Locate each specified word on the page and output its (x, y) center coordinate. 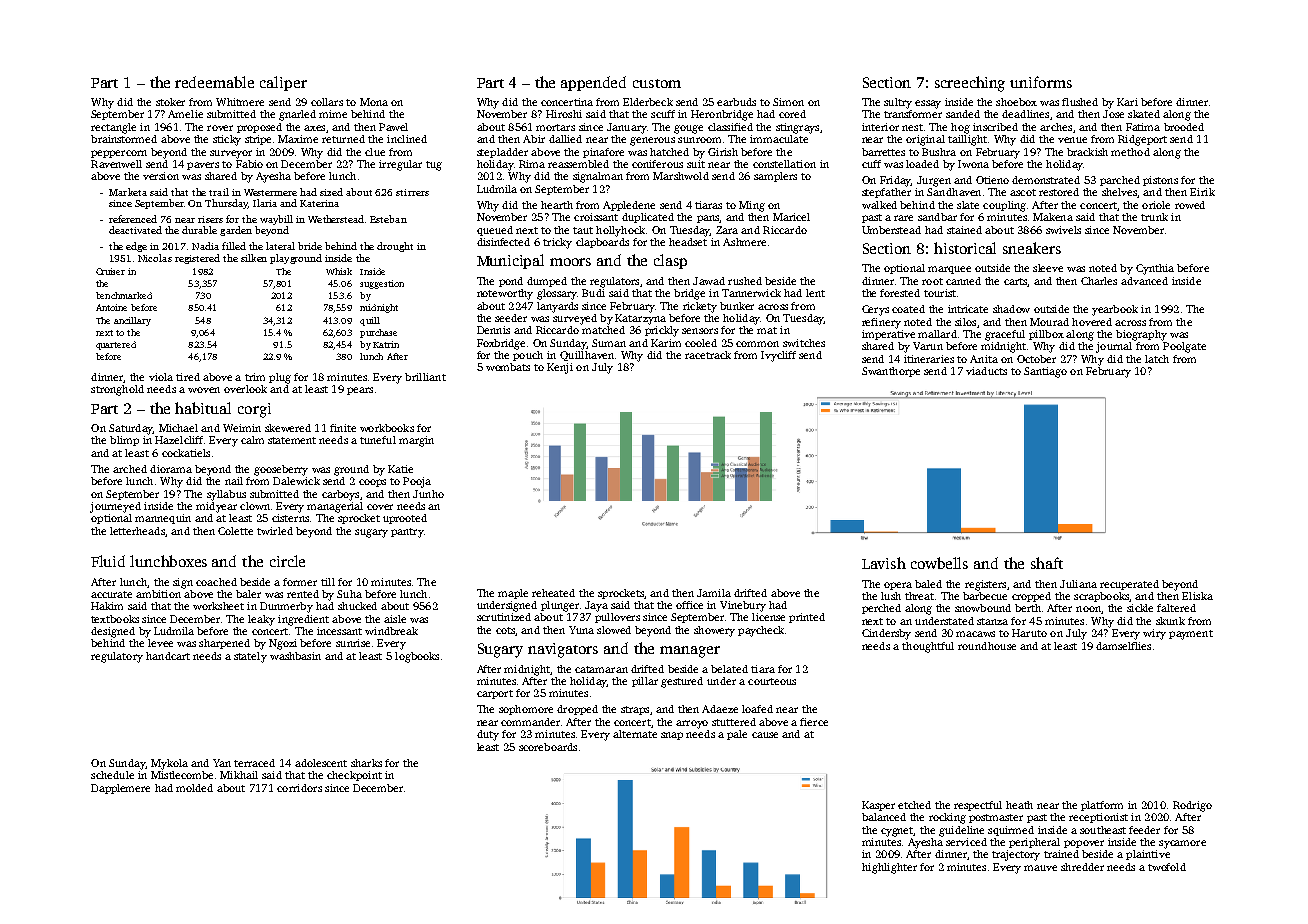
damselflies (1123, 646)
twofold (1167, 867)
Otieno (992, 180)
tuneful (378, 440)
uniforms (1041, 82)
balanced (884, 817)
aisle (395, 619)
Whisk (339, 271)
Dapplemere (120, 789)
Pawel (393, 127)
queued (495, 231)
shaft (1047, 563)
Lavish (884, 563)
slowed (614, 630)
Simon (788, 102)
